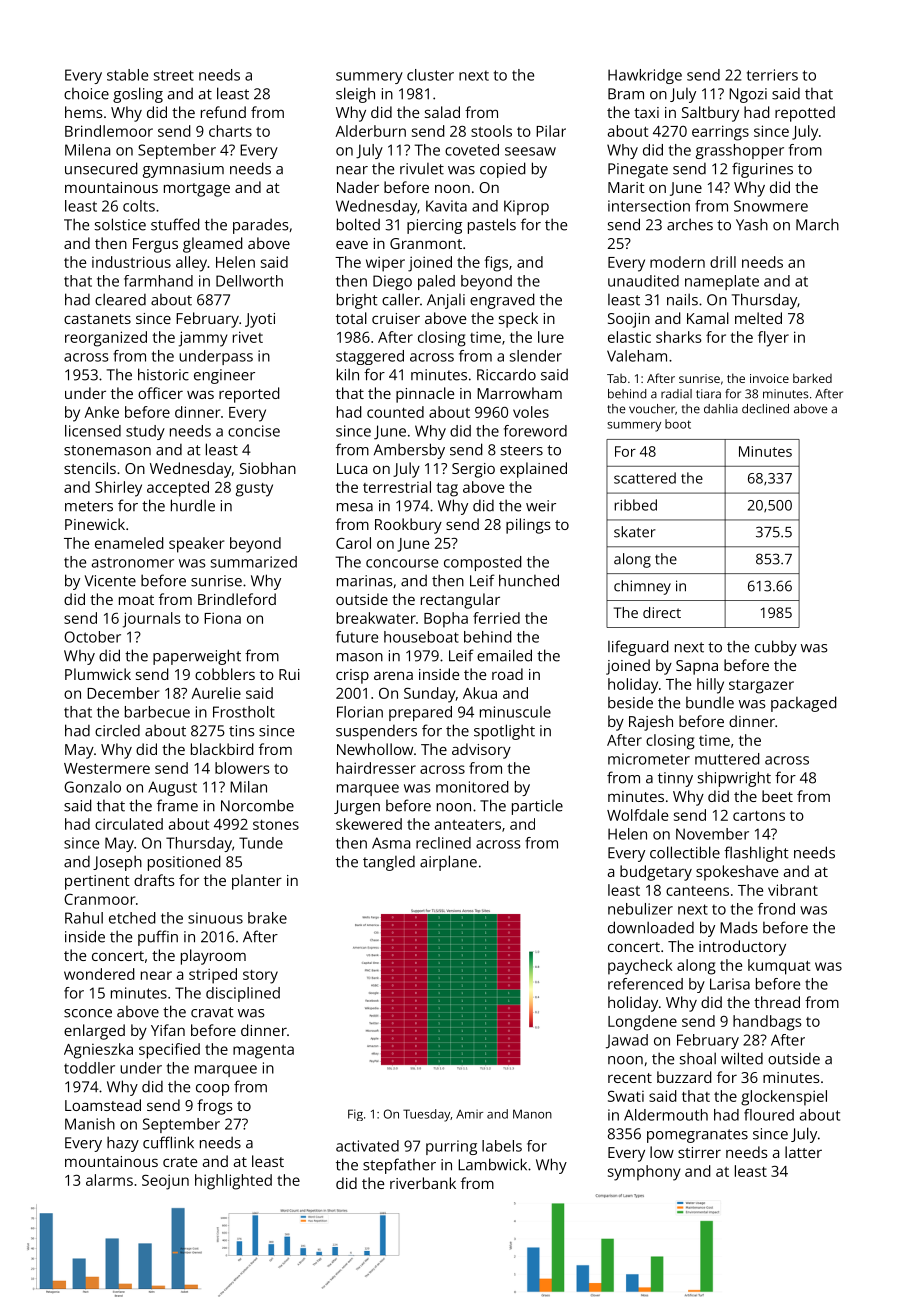  Describe the element at coordinates (645, 478) in the page. I see `scattered` at that location.
